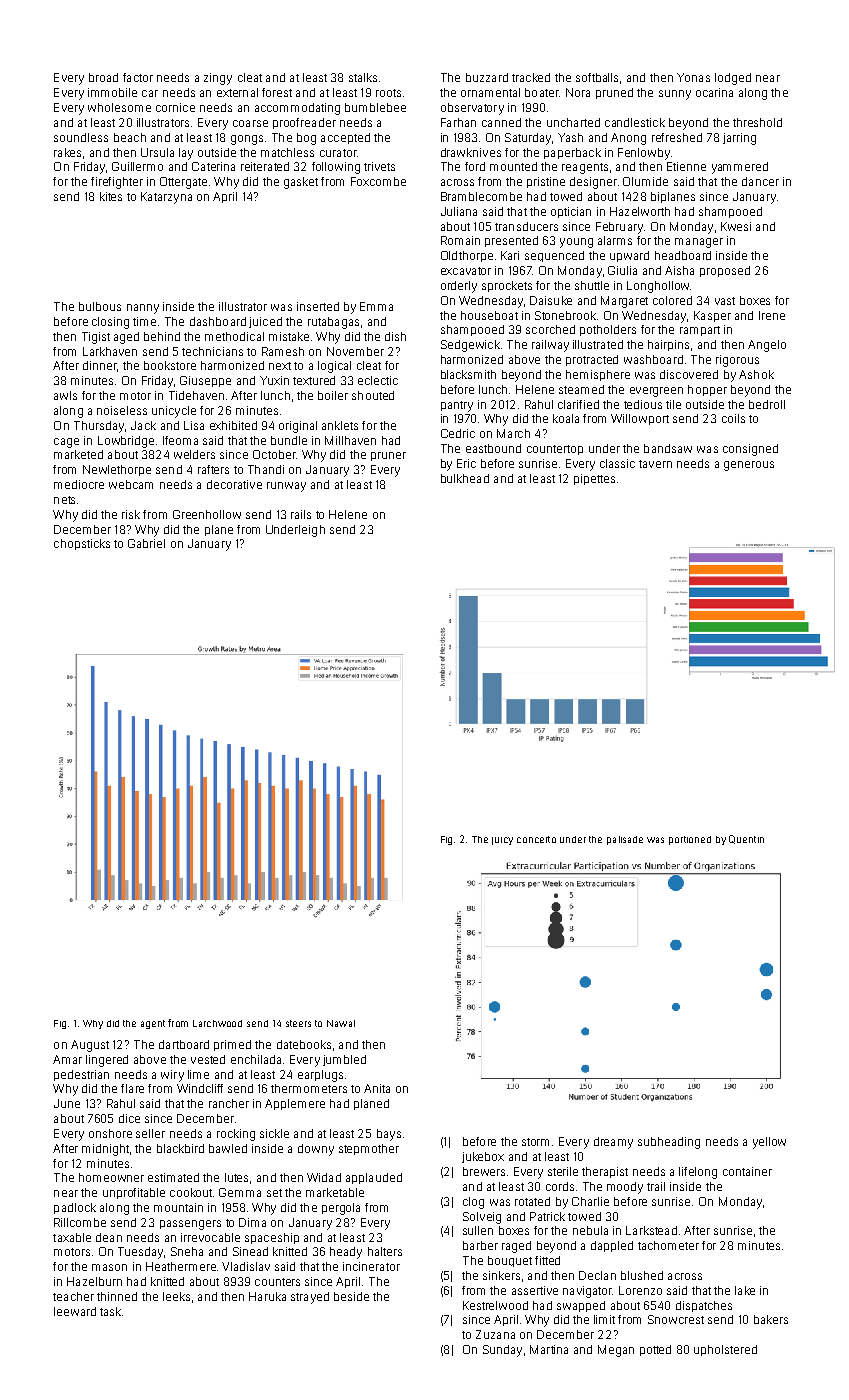 Image resolution: width=849 pixels, height=1400 pixels. I want to click on factor, so click(138, 77).
